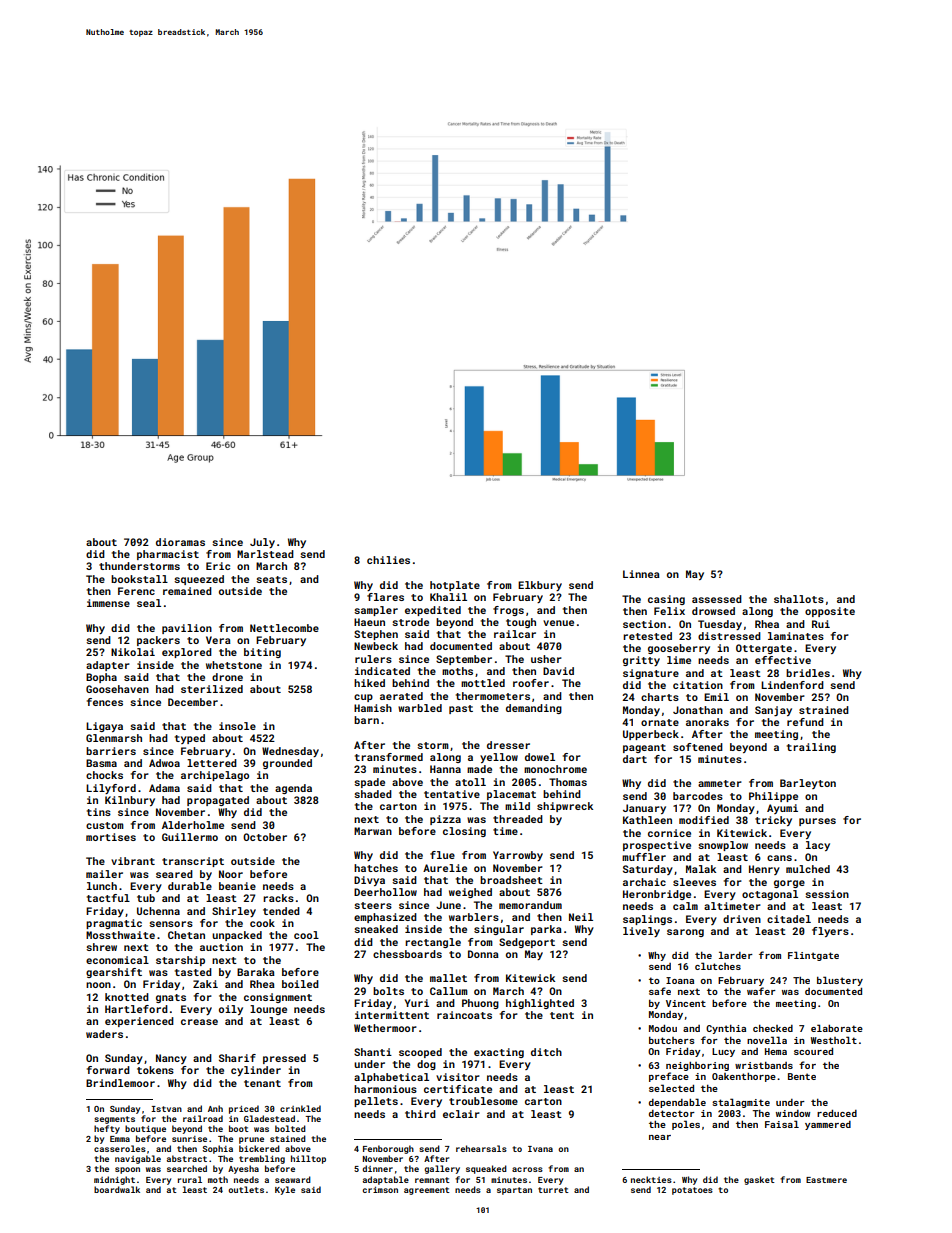 The height and width of the screenshot is (1233, 952). Describe the element at coordinates (388, 560) in the screenshot. I see `chilies` at that location.
